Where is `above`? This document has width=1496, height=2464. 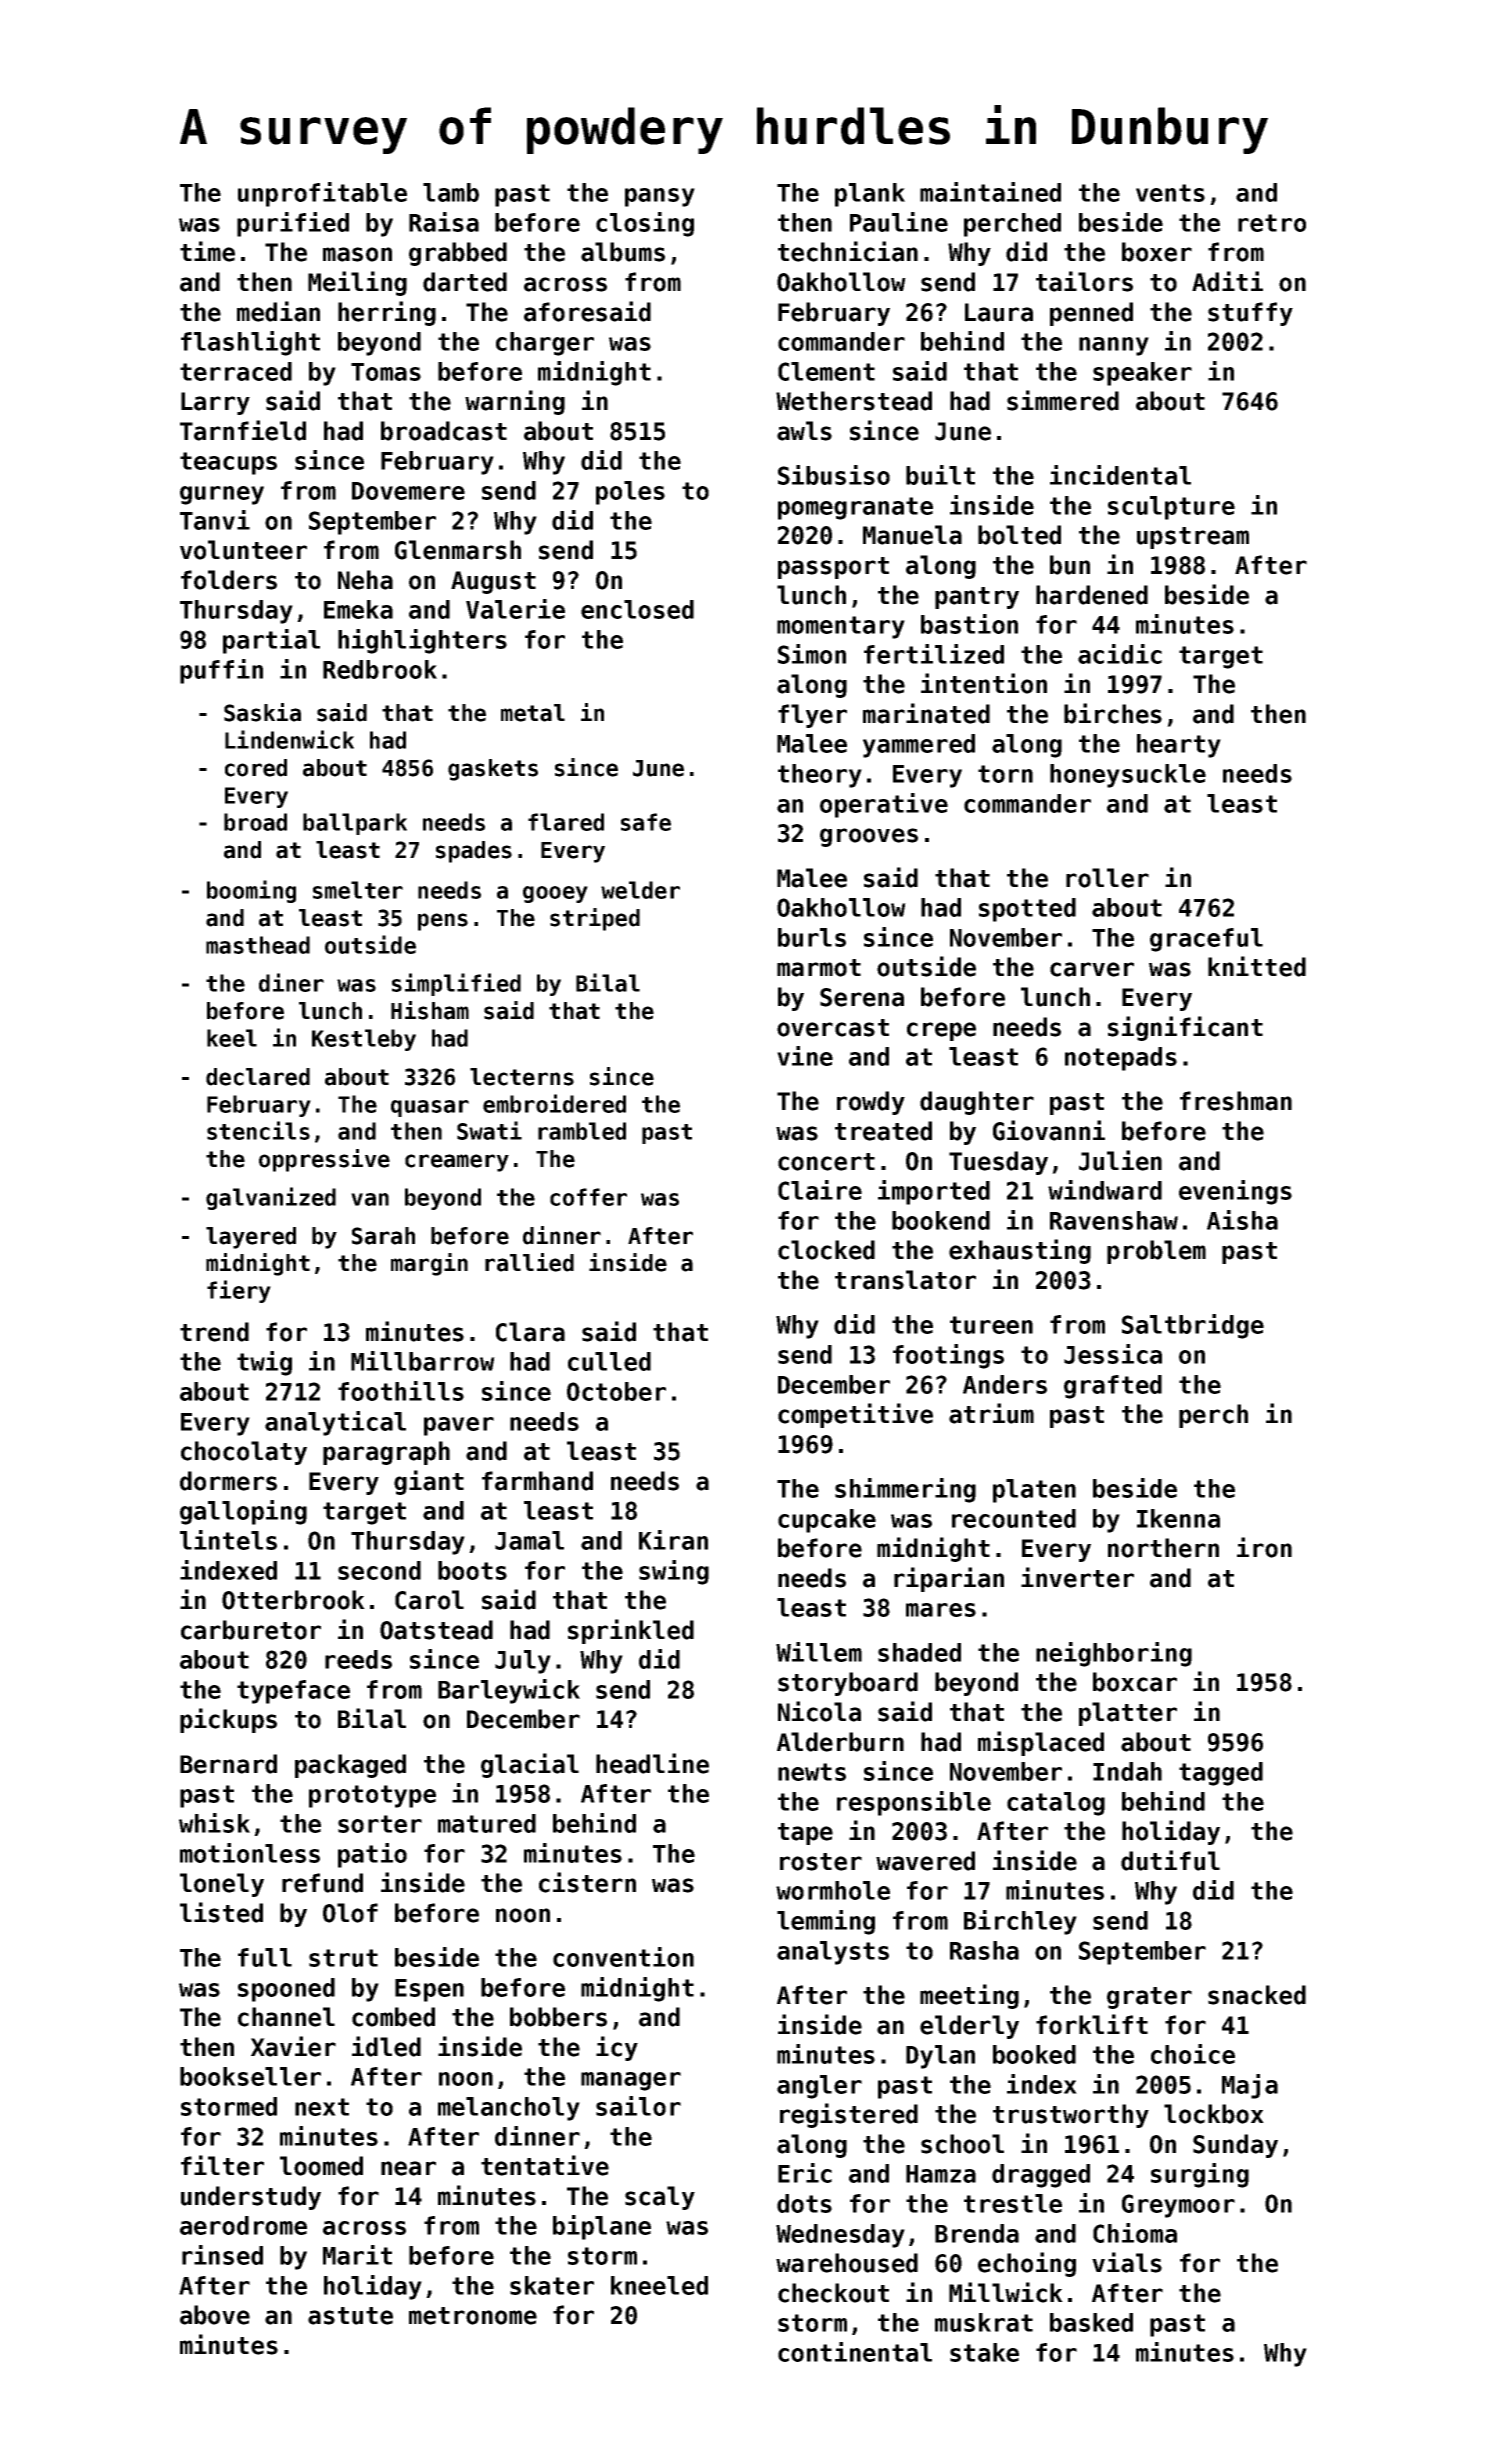
above is located at coordinates (215, 2315).
